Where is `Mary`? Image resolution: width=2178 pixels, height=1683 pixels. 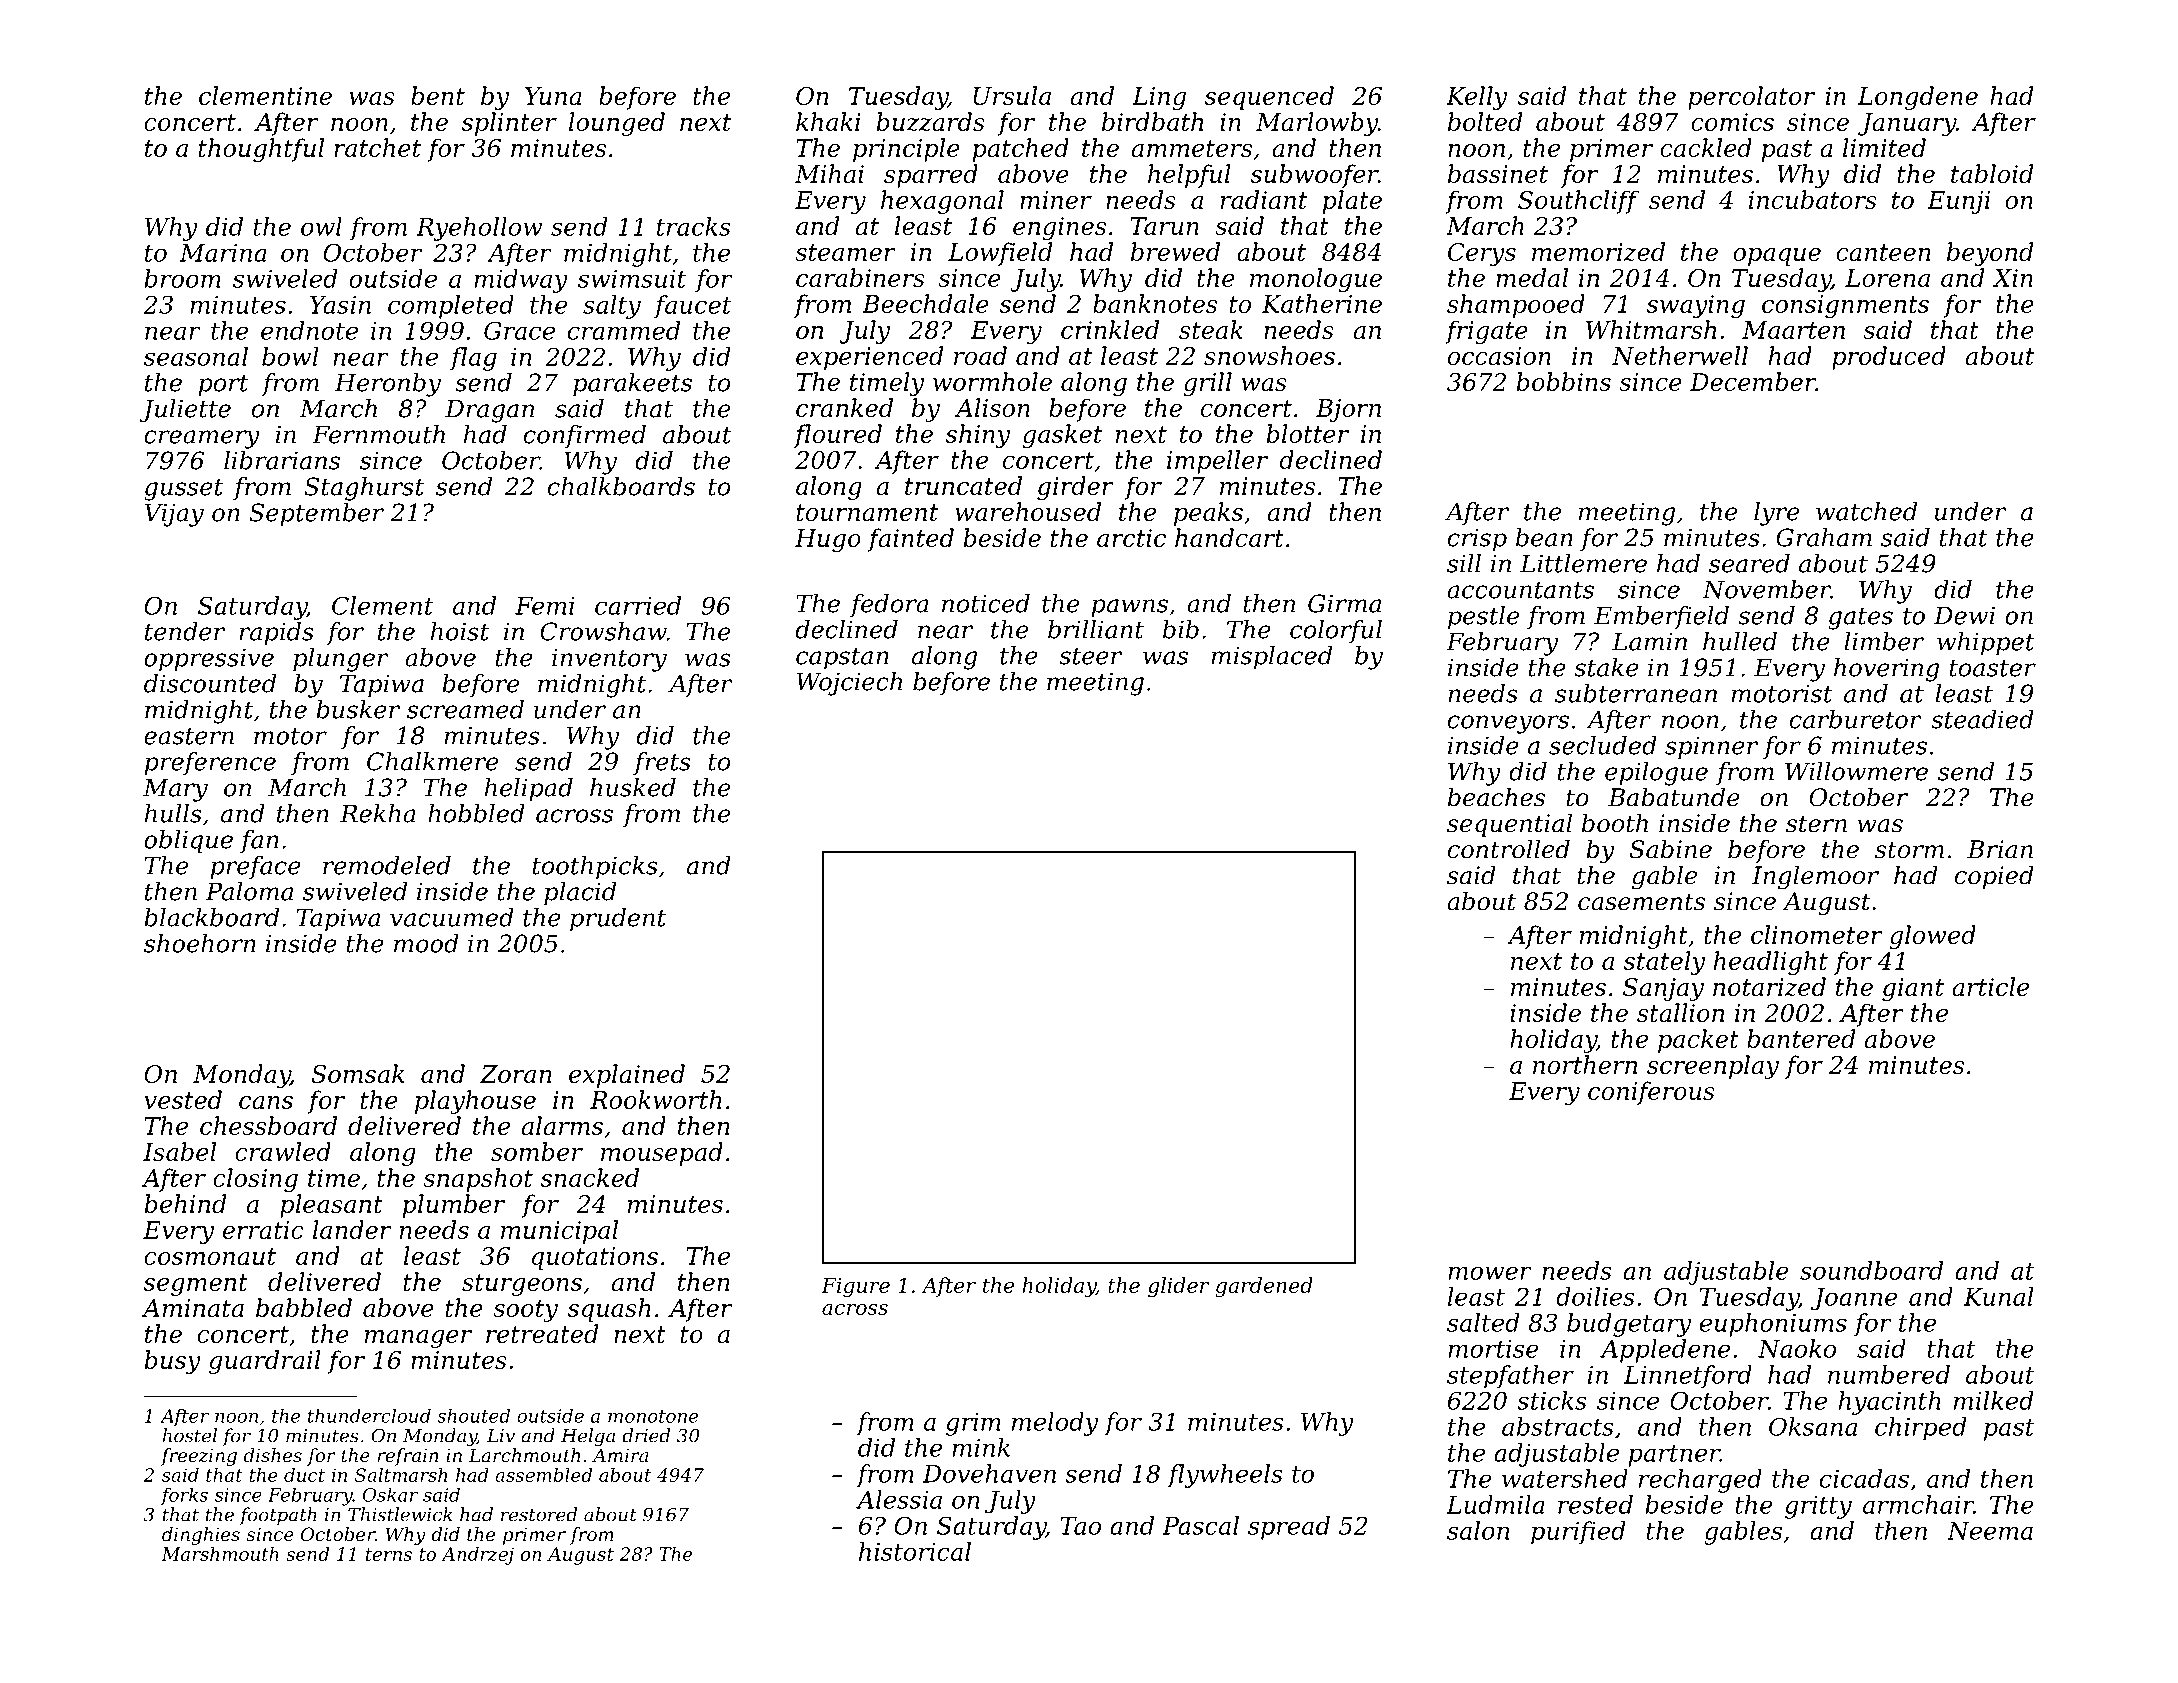 Mary is located at coordinates (175, 790).
